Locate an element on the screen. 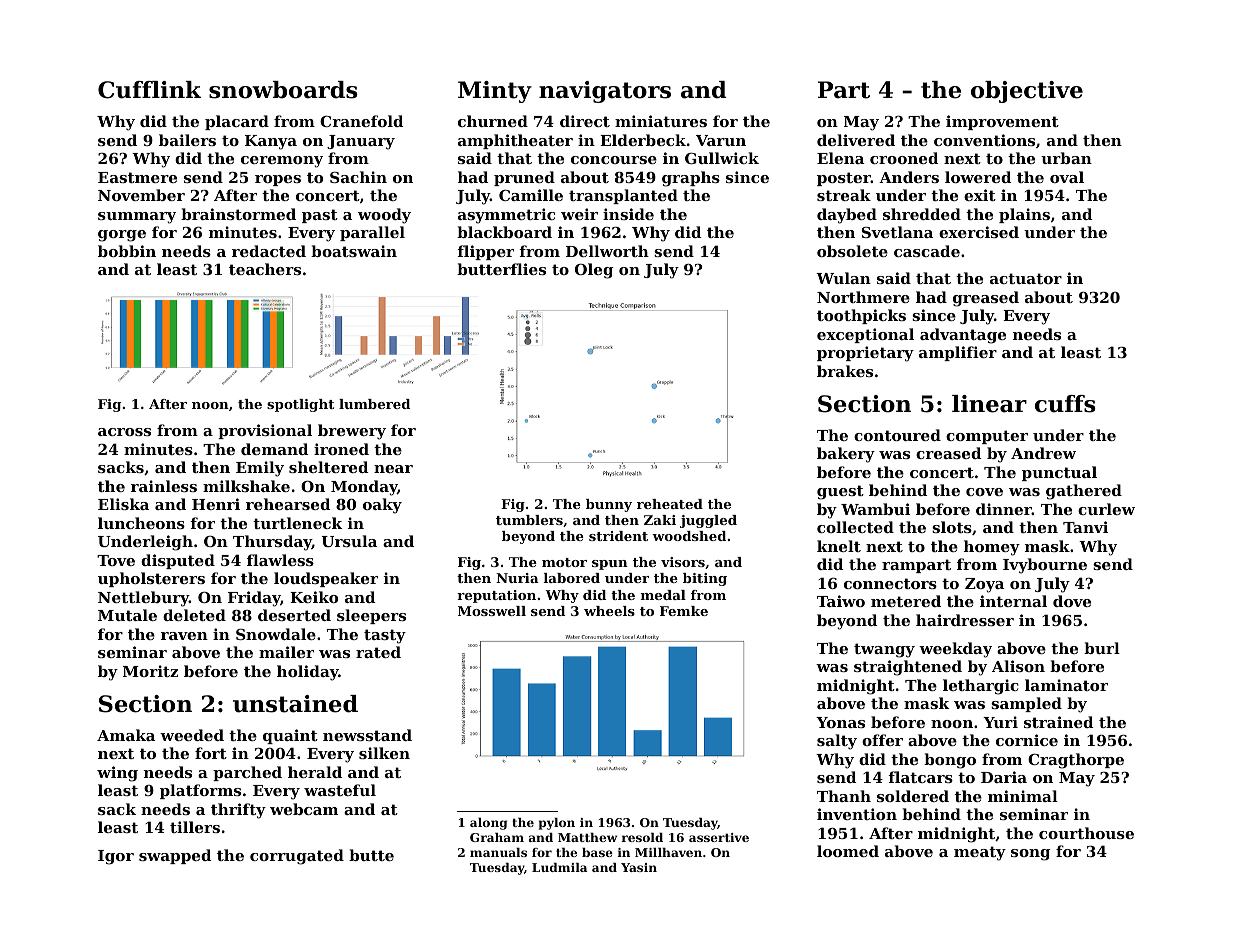  inside is located at coordinates (628, 214).
